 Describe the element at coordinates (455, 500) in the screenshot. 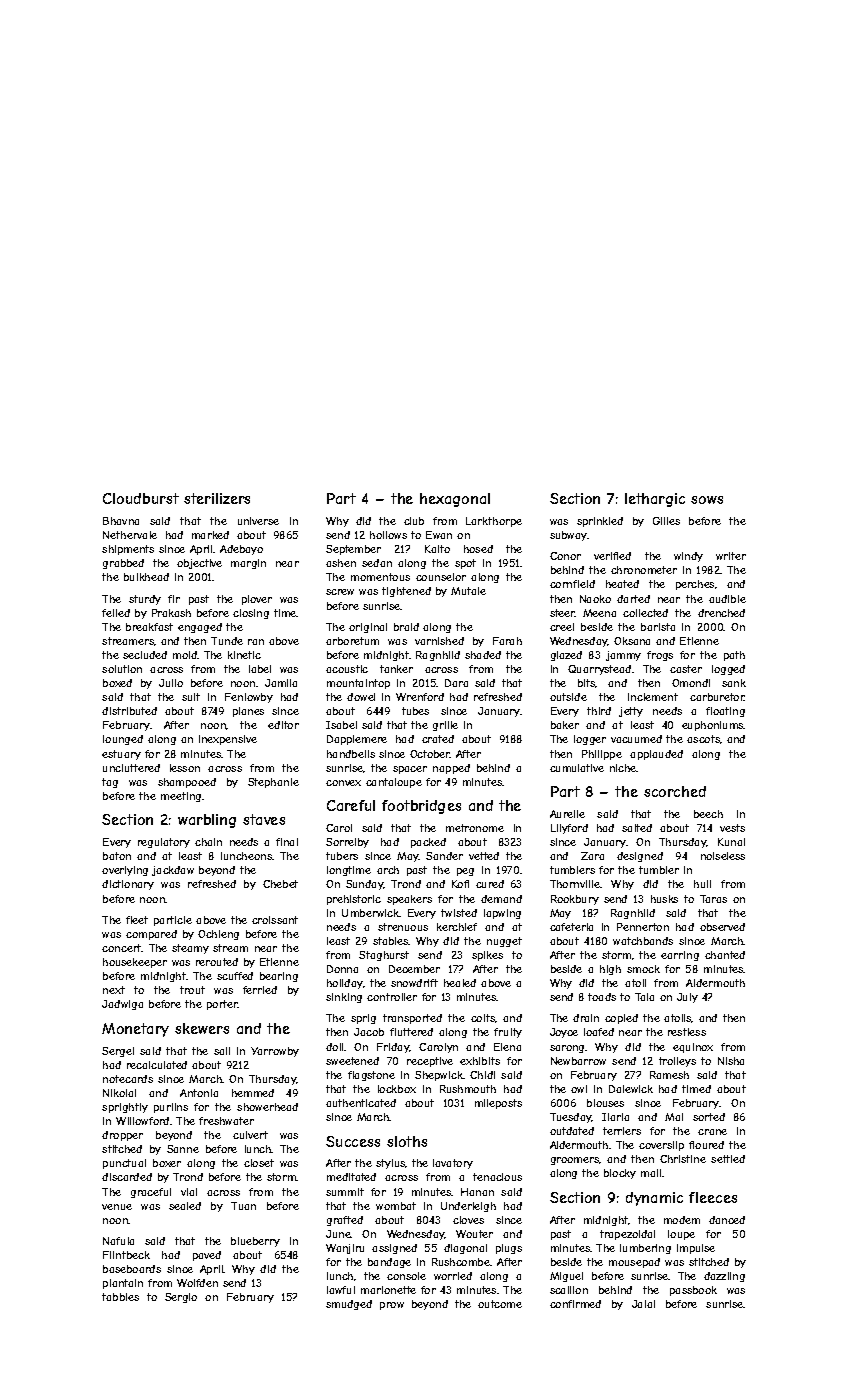

I see `hexagonal` at that location.
